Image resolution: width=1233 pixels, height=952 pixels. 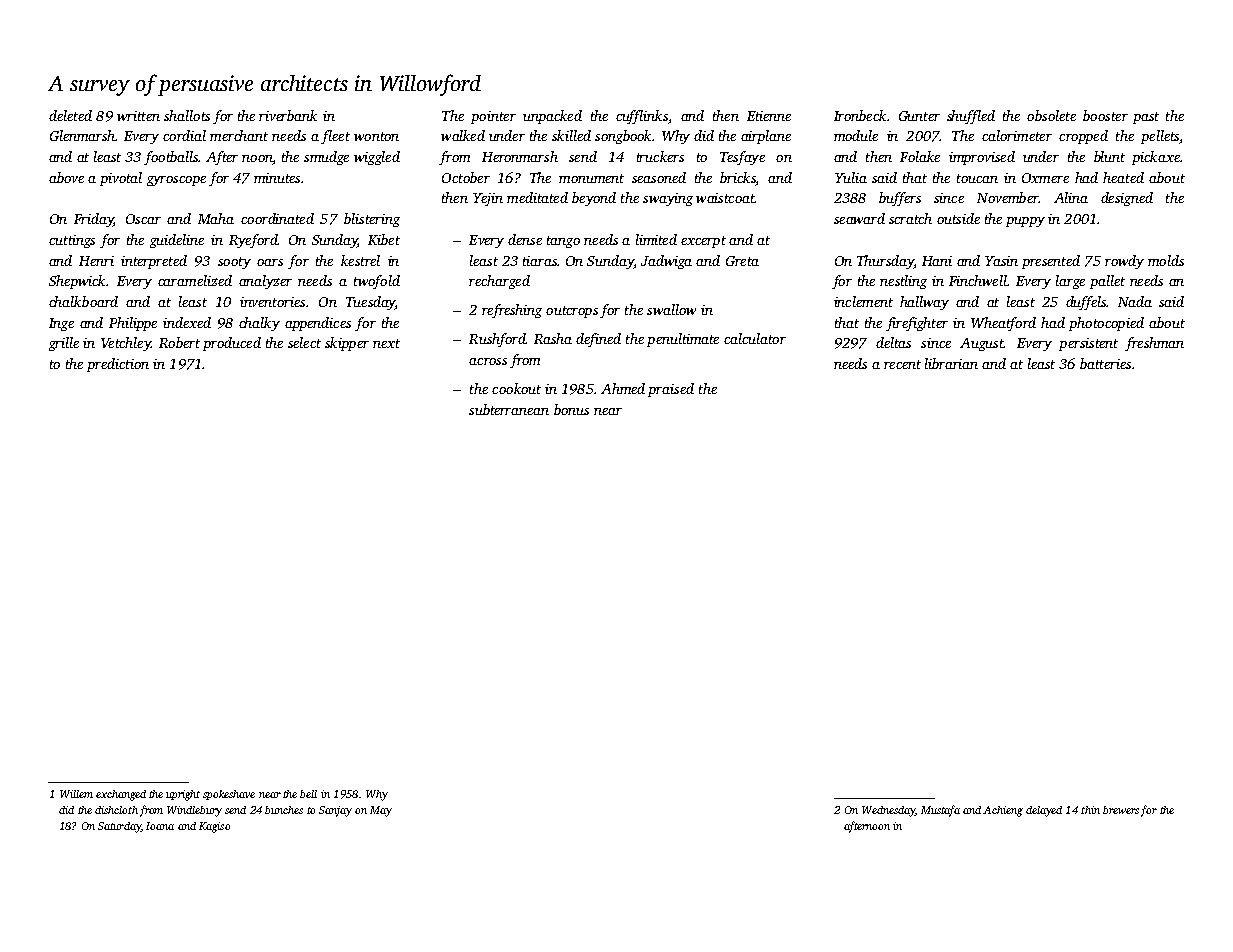 I want to click on Wednesday, so click(x=888, y=811).
